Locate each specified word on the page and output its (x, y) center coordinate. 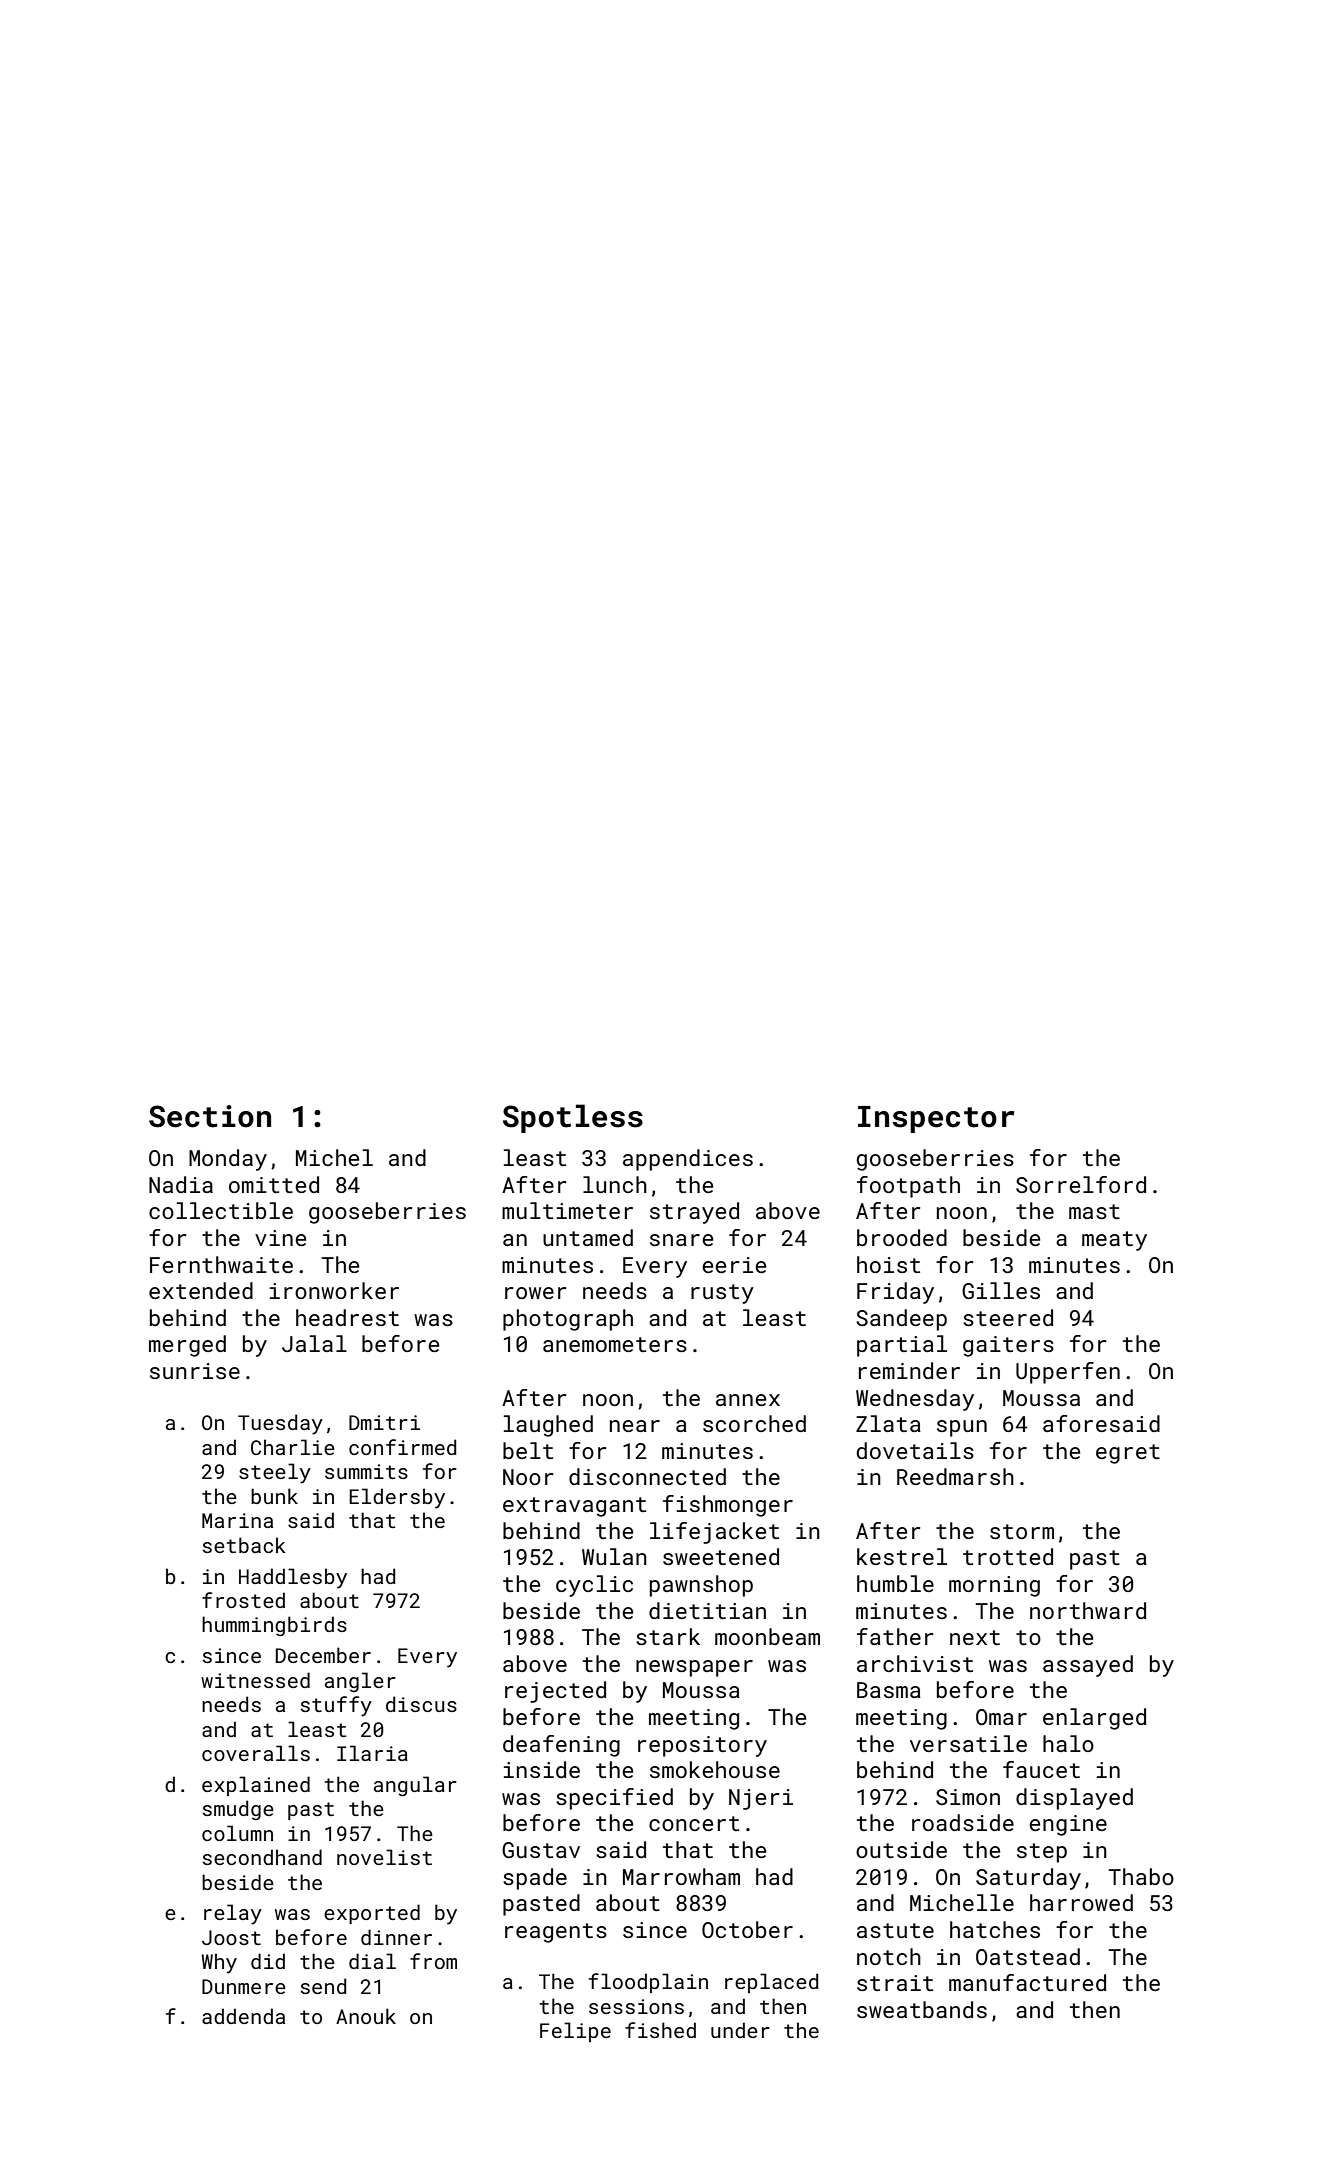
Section (210, 1116)
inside (542, 1769)
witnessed (255, 1680)
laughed (548, 1426)
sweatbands (922, 2009)
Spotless (573, 1118)
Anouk (366, 2016)
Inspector (936, 1119)
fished (660, 2030)
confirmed (402, 1447)
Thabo (1141, 1876)
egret (1128, 1454)
